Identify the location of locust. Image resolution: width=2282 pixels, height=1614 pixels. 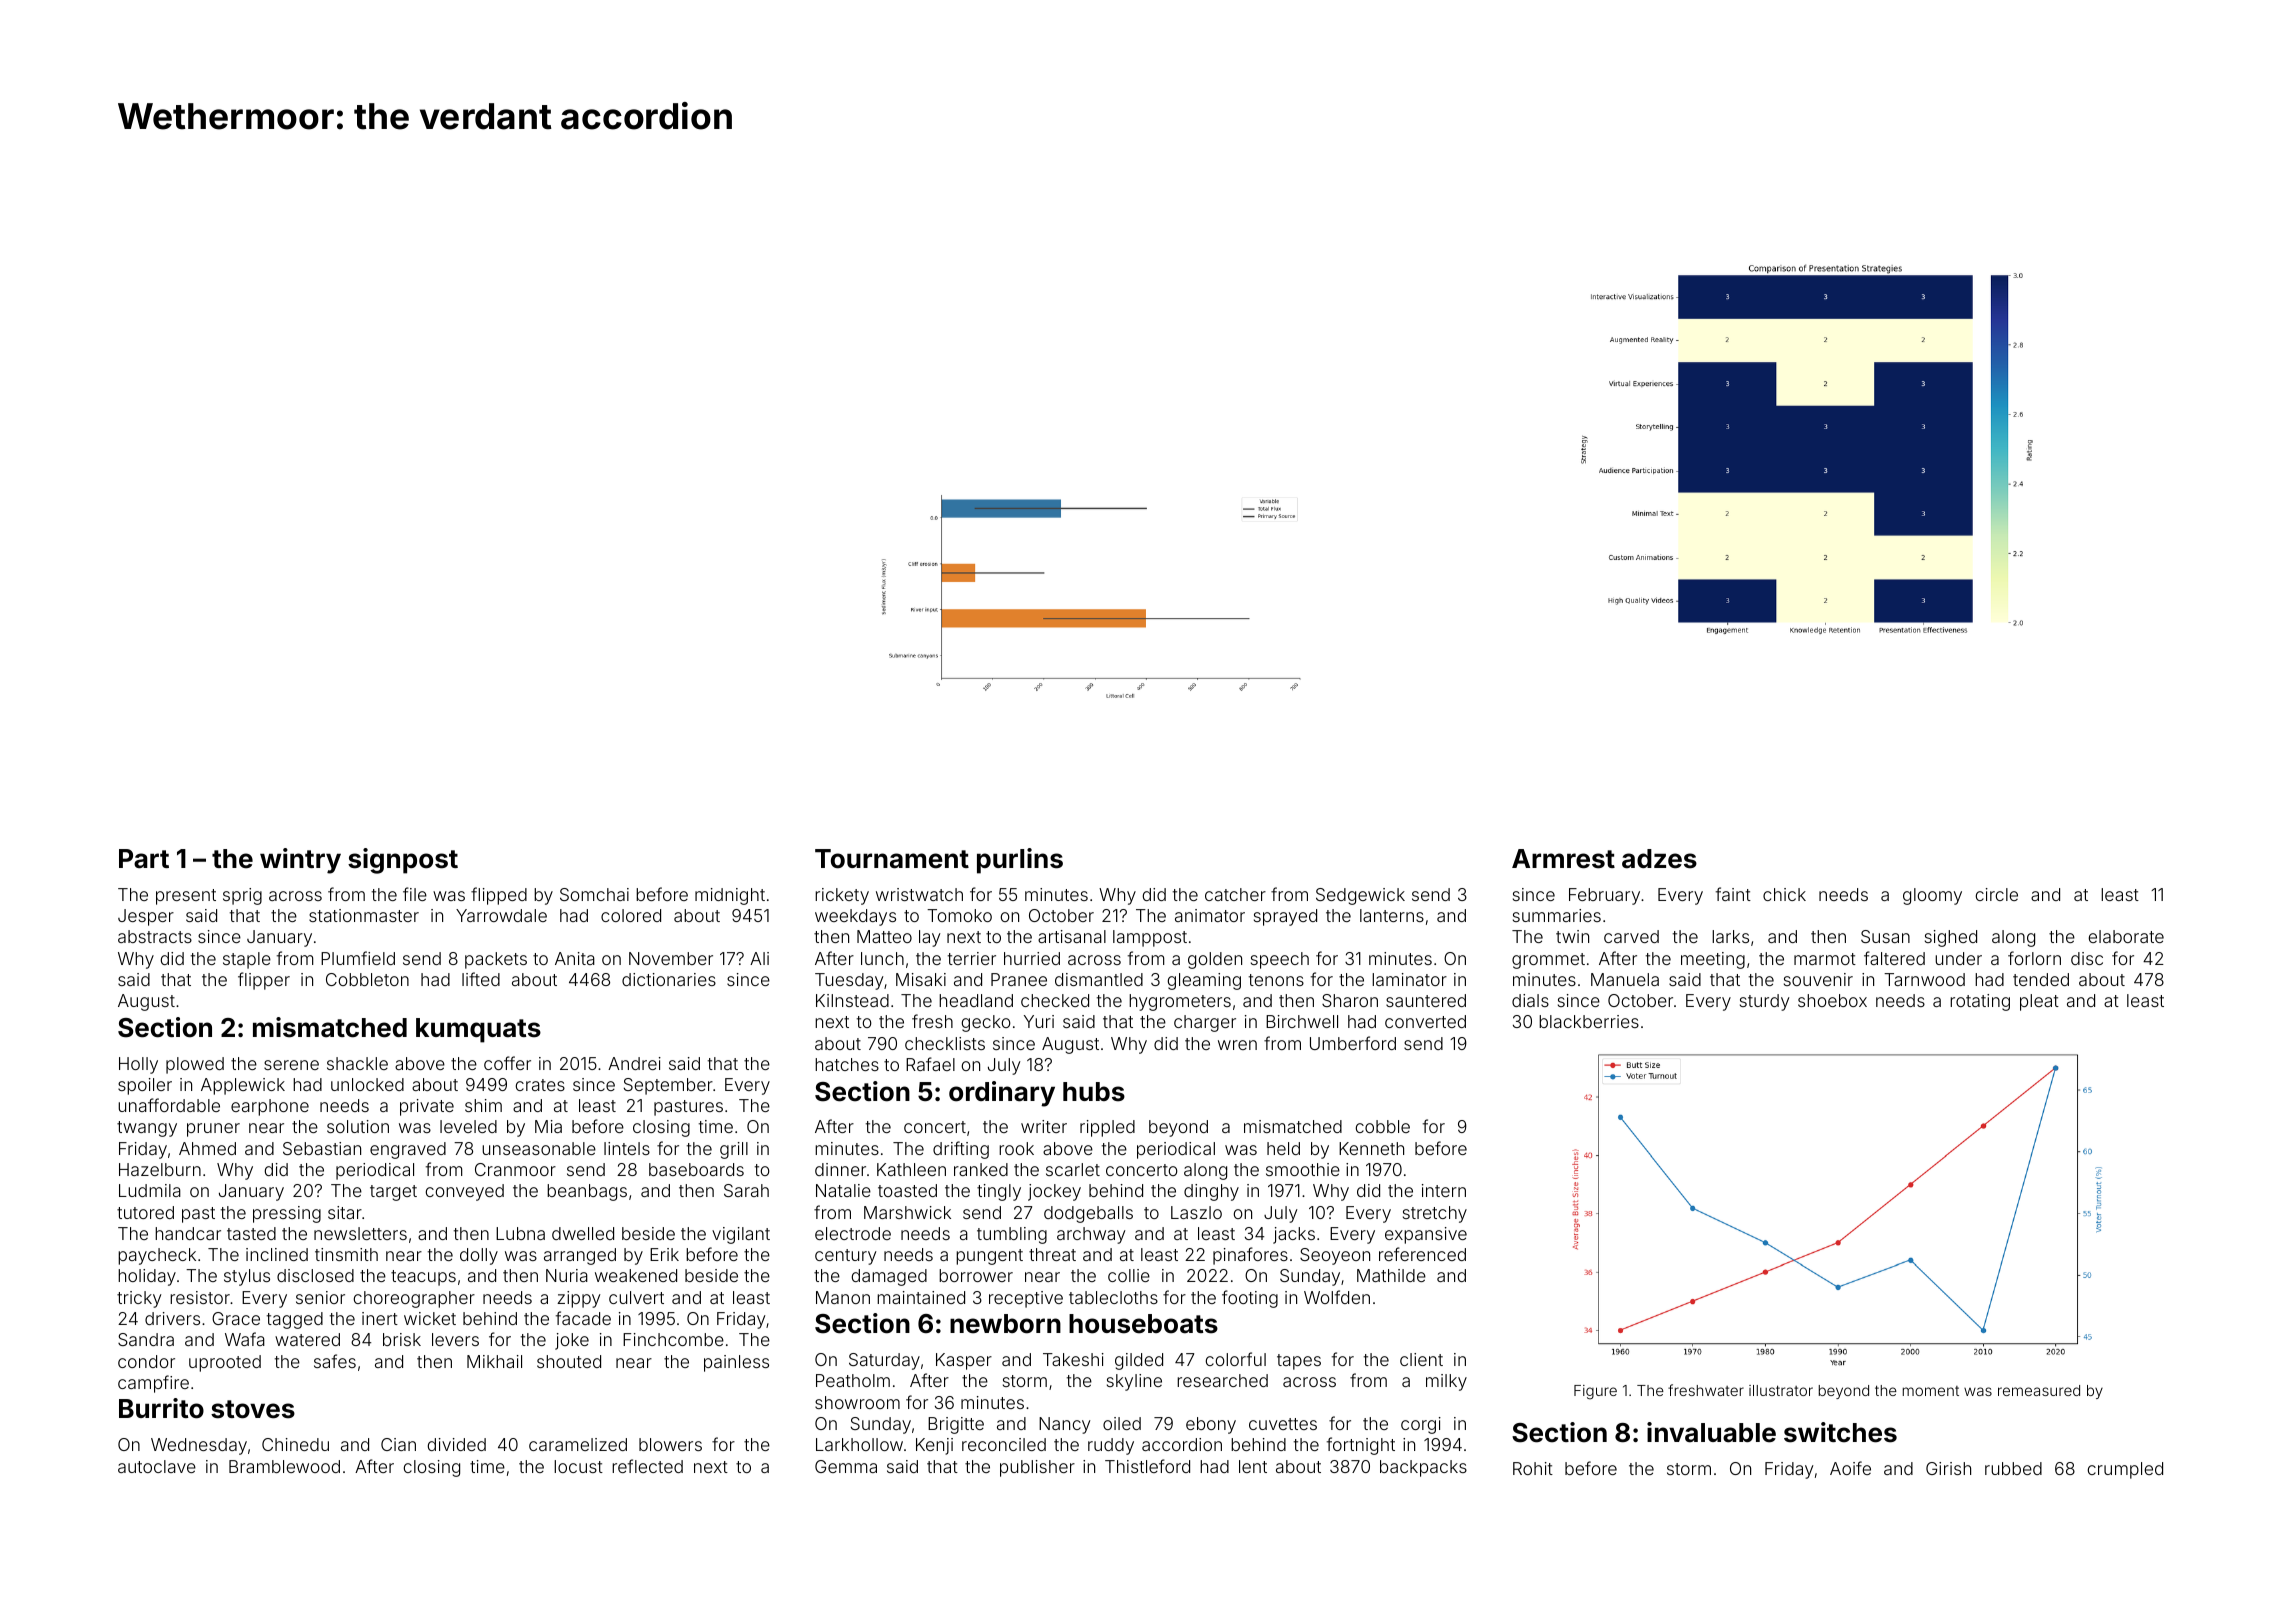
(578, 1466).
